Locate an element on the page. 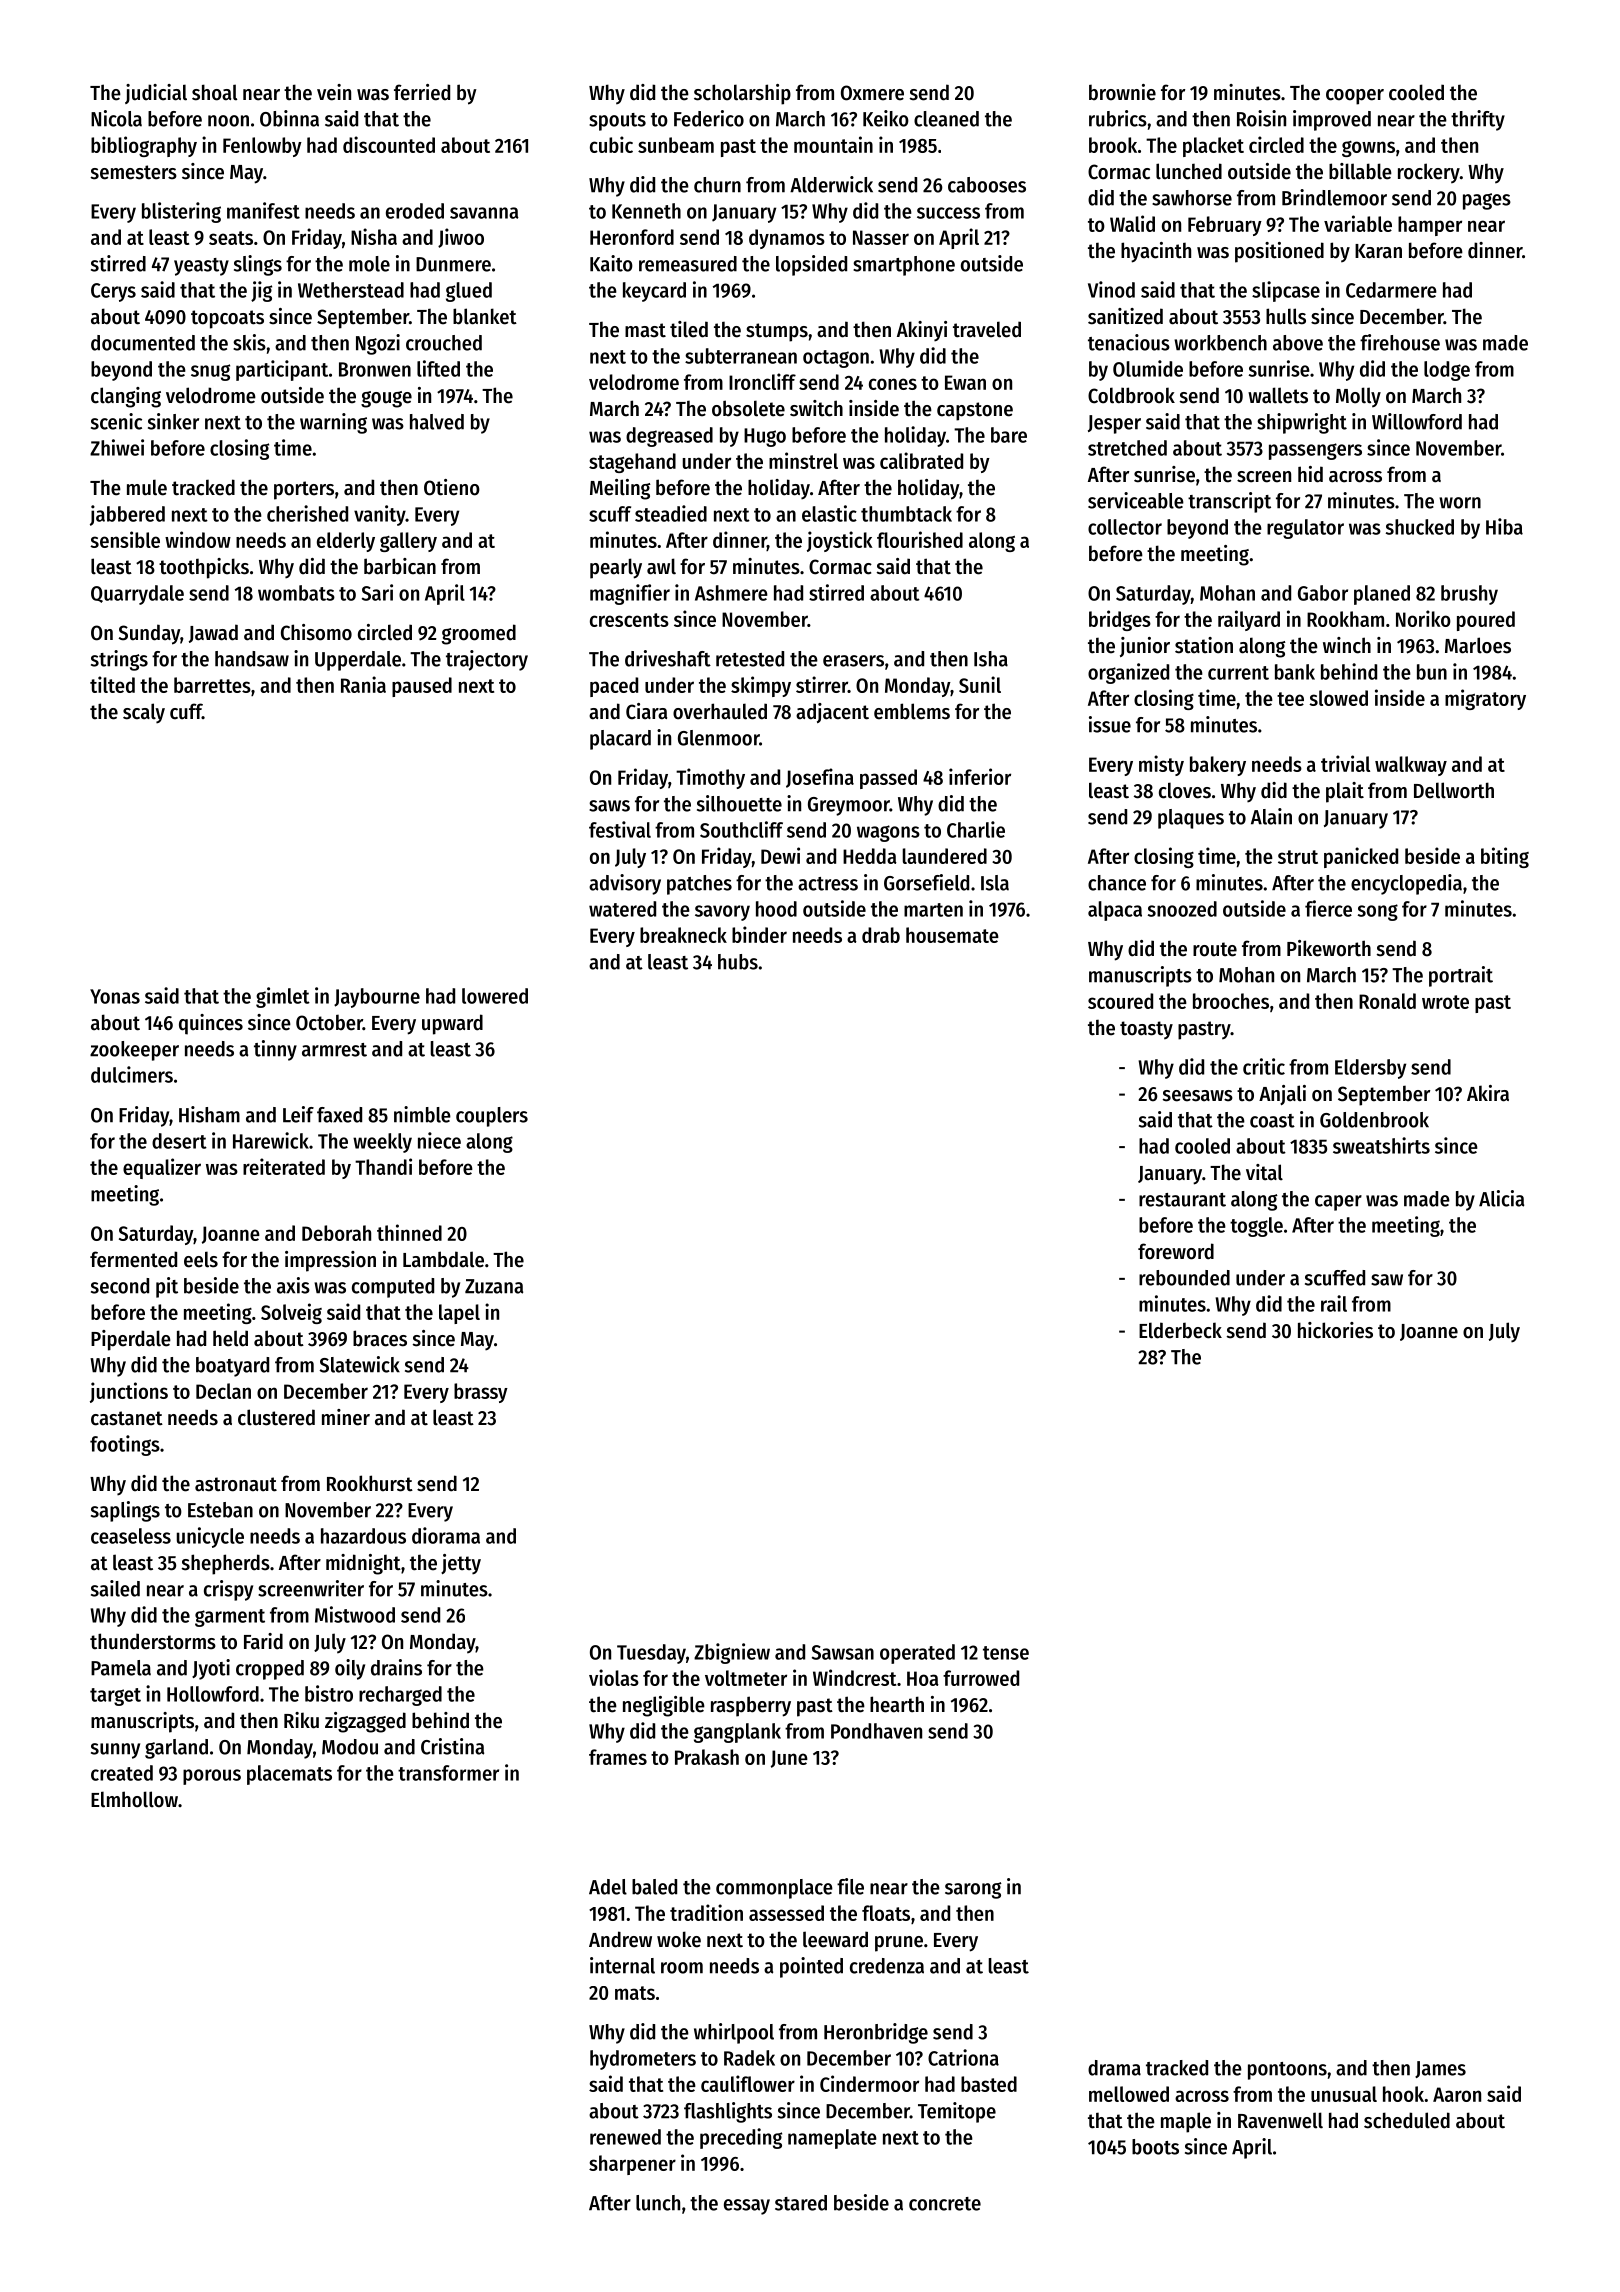 The image size is (1620, 2292). scheduled is located at coordinates (1407, 2120).
